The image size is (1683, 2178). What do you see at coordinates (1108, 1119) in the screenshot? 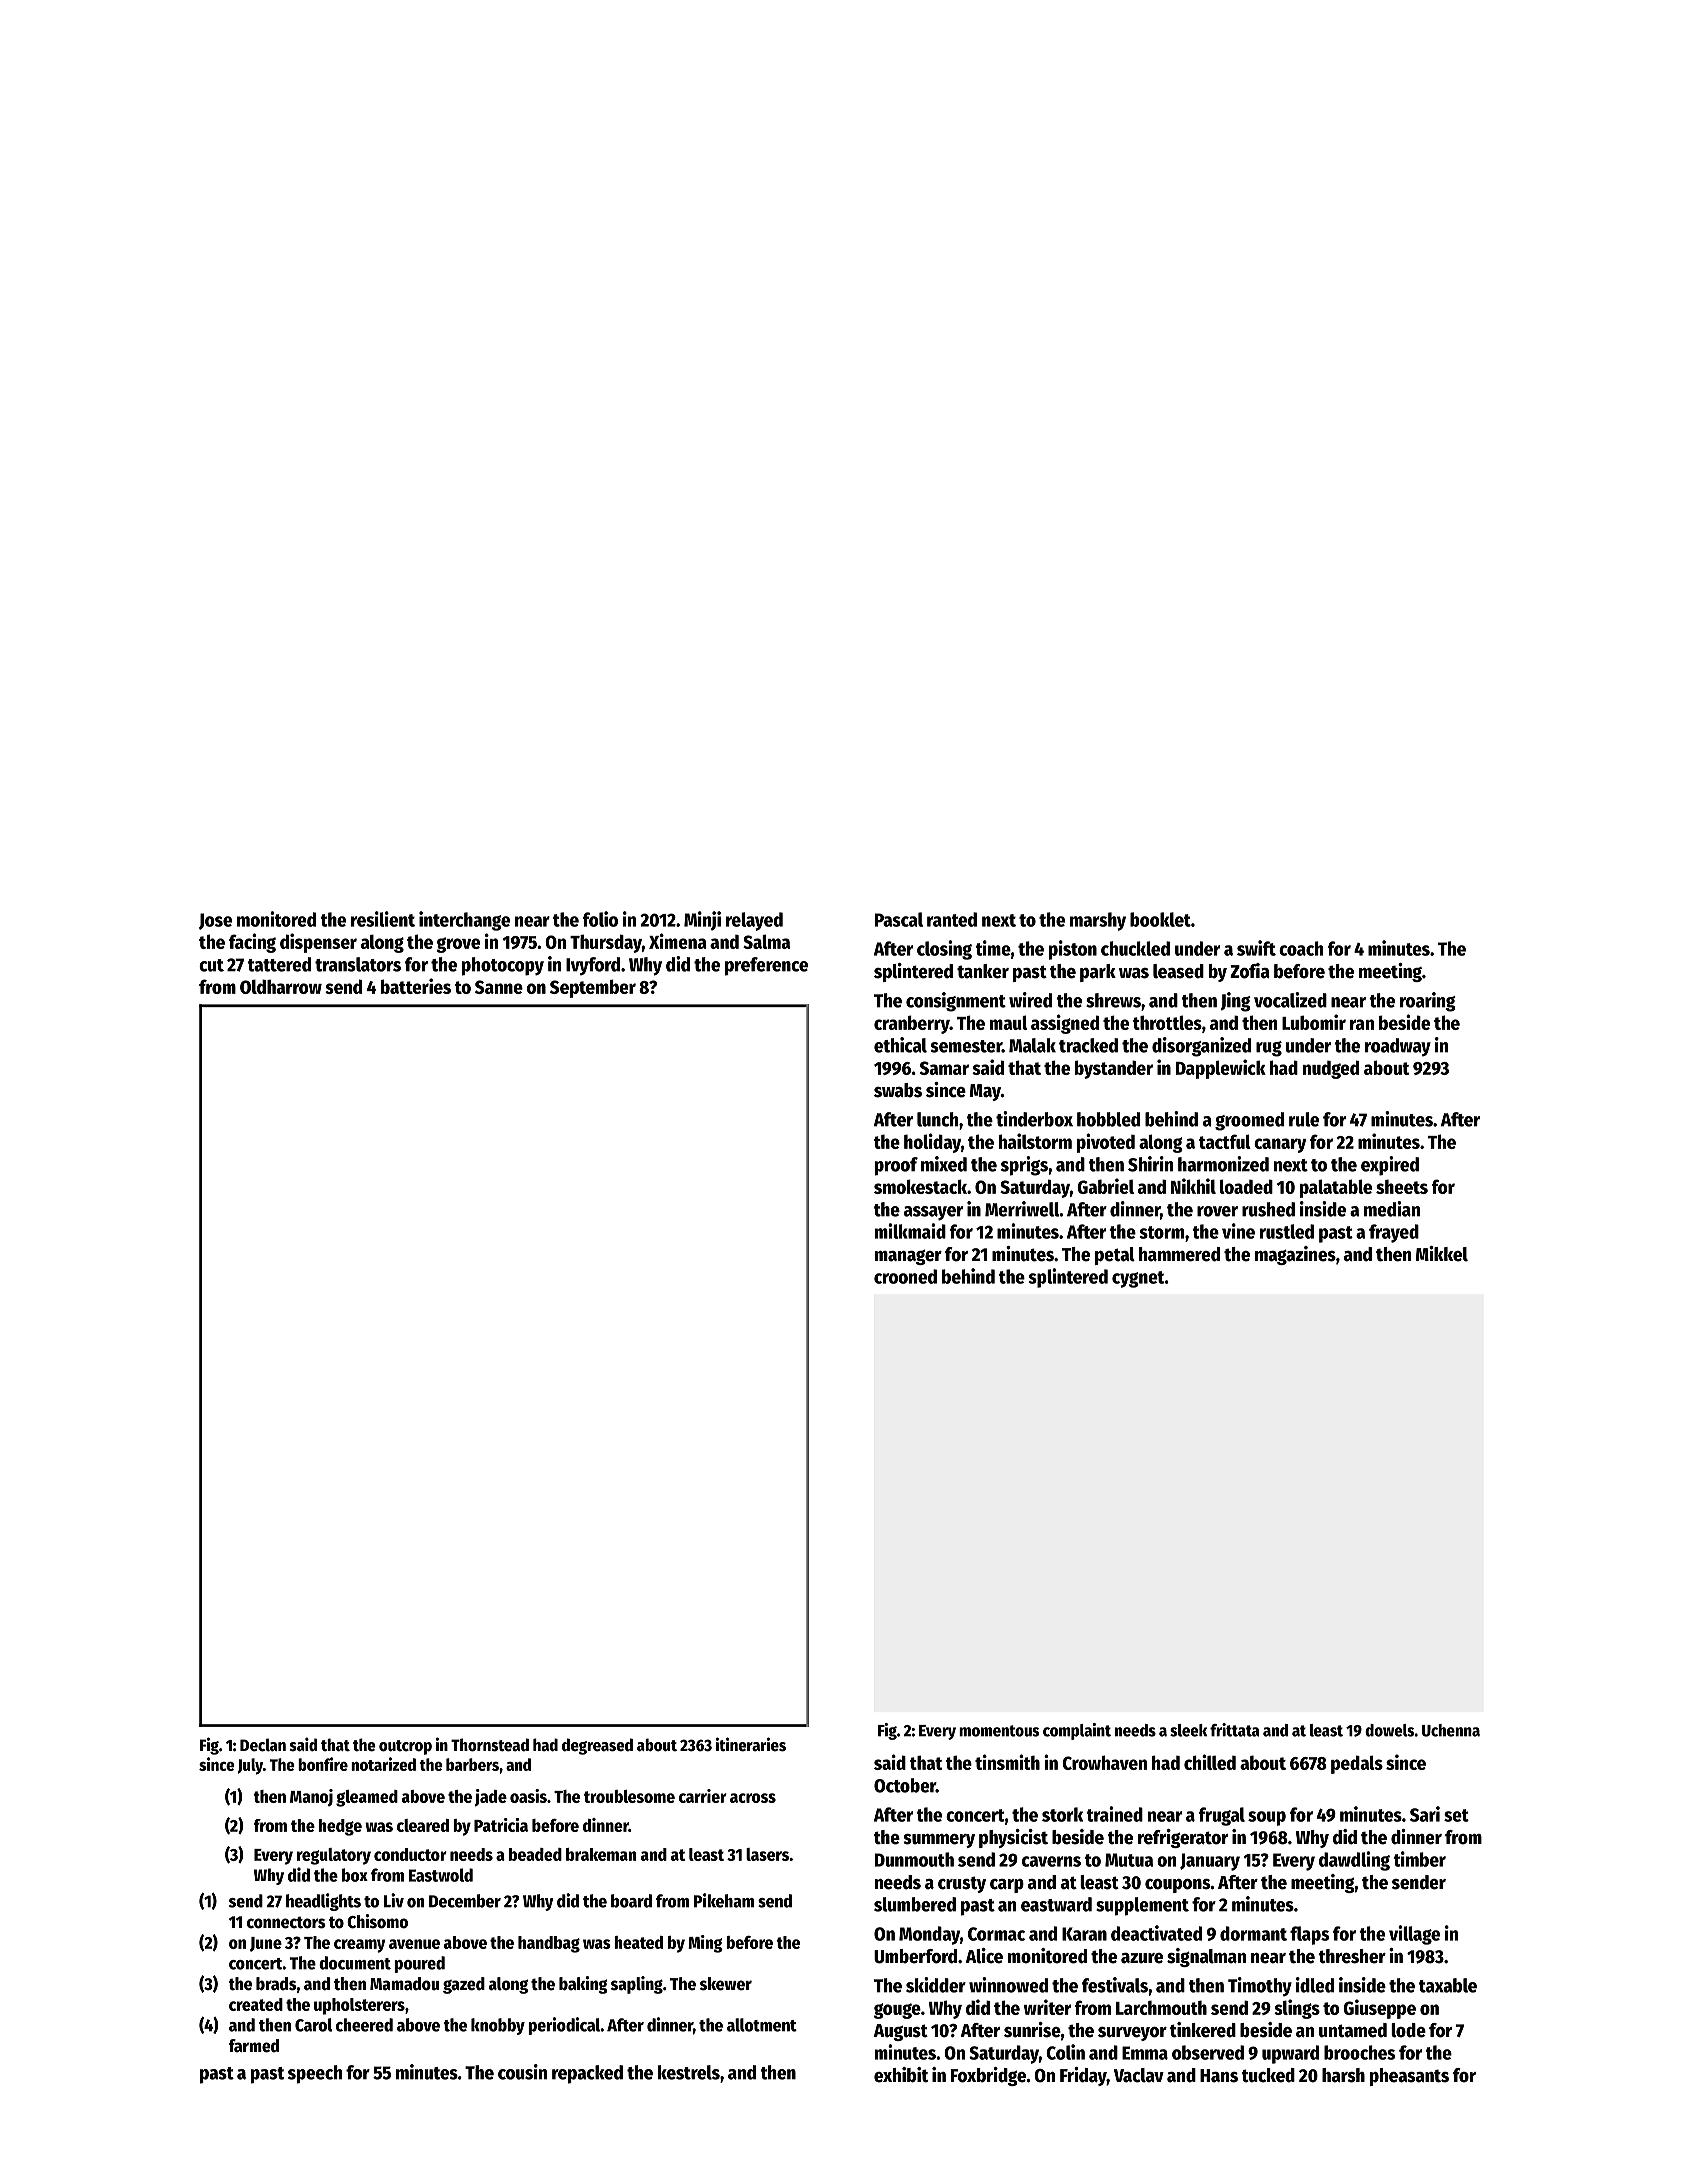
I see `hobbled` at bounding box center [1108, 1119].
